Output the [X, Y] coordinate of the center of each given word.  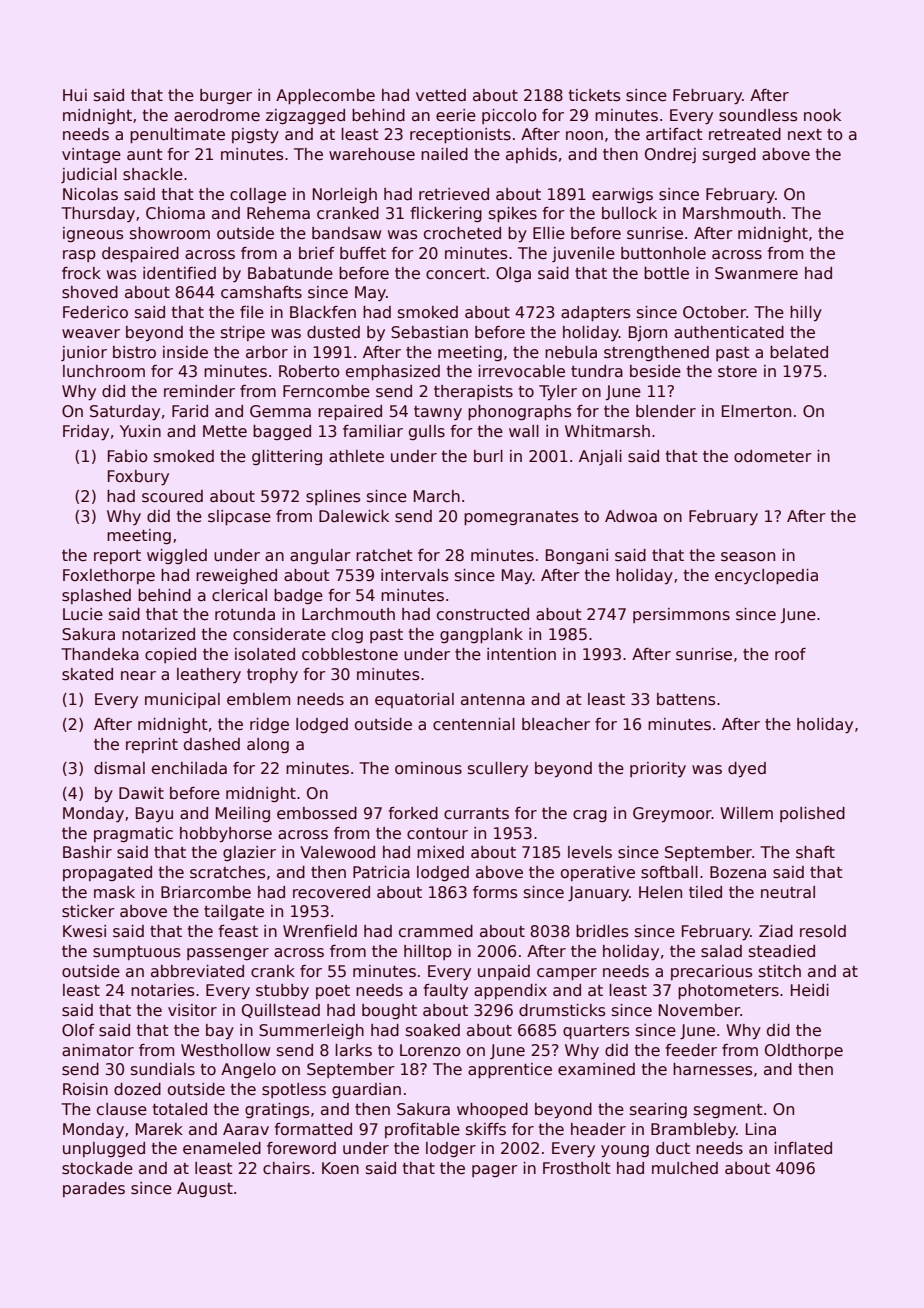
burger [226, 96]
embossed [317, 813]
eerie [456, 115]
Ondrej [670, 155]
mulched [685, 1168]
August [205, 1189]
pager [495, 1171]
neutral [788, 892]
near [138, 675]
